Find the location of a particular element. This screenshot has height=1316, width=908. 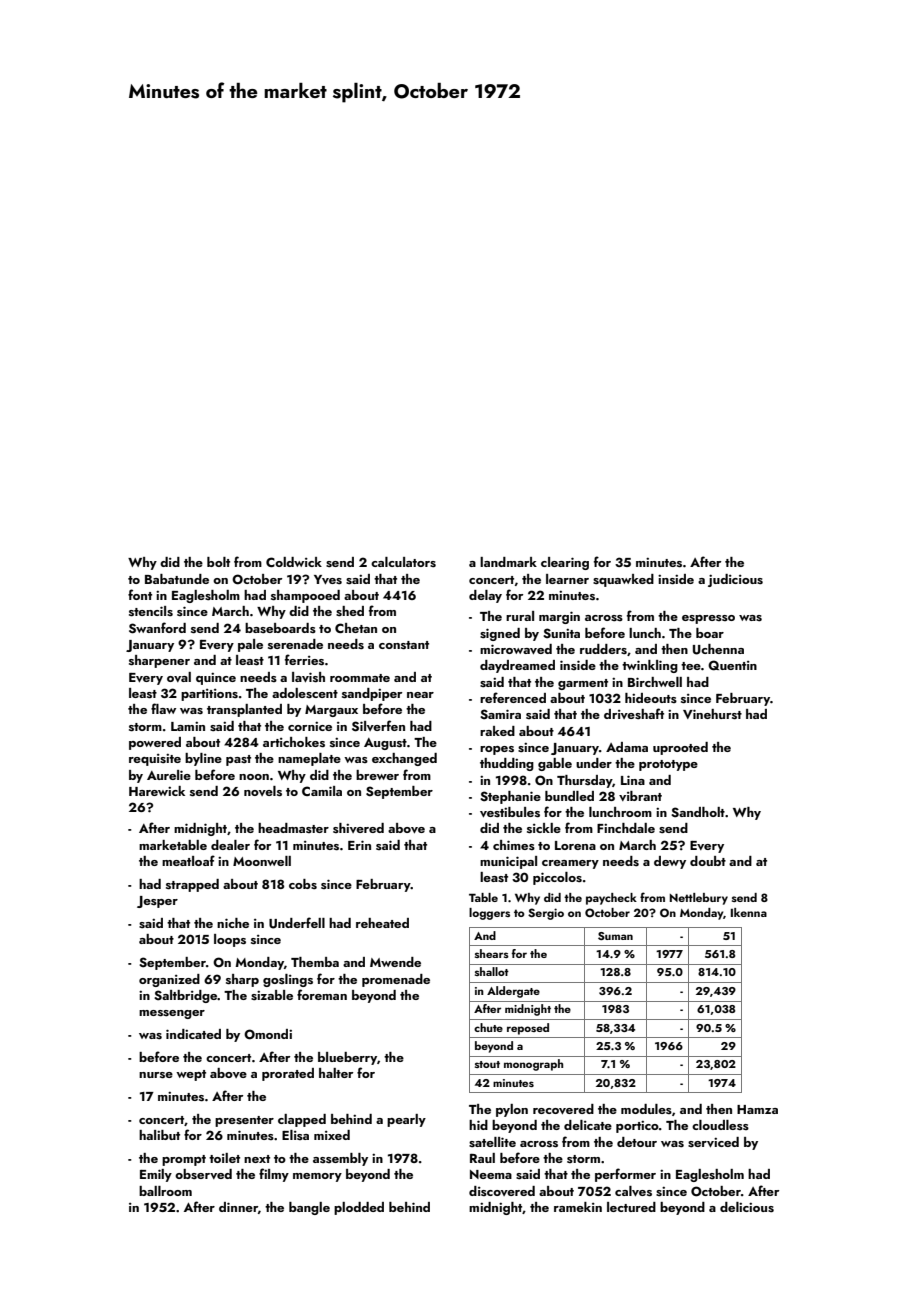

municipal is located at coordinates (508, 862).
